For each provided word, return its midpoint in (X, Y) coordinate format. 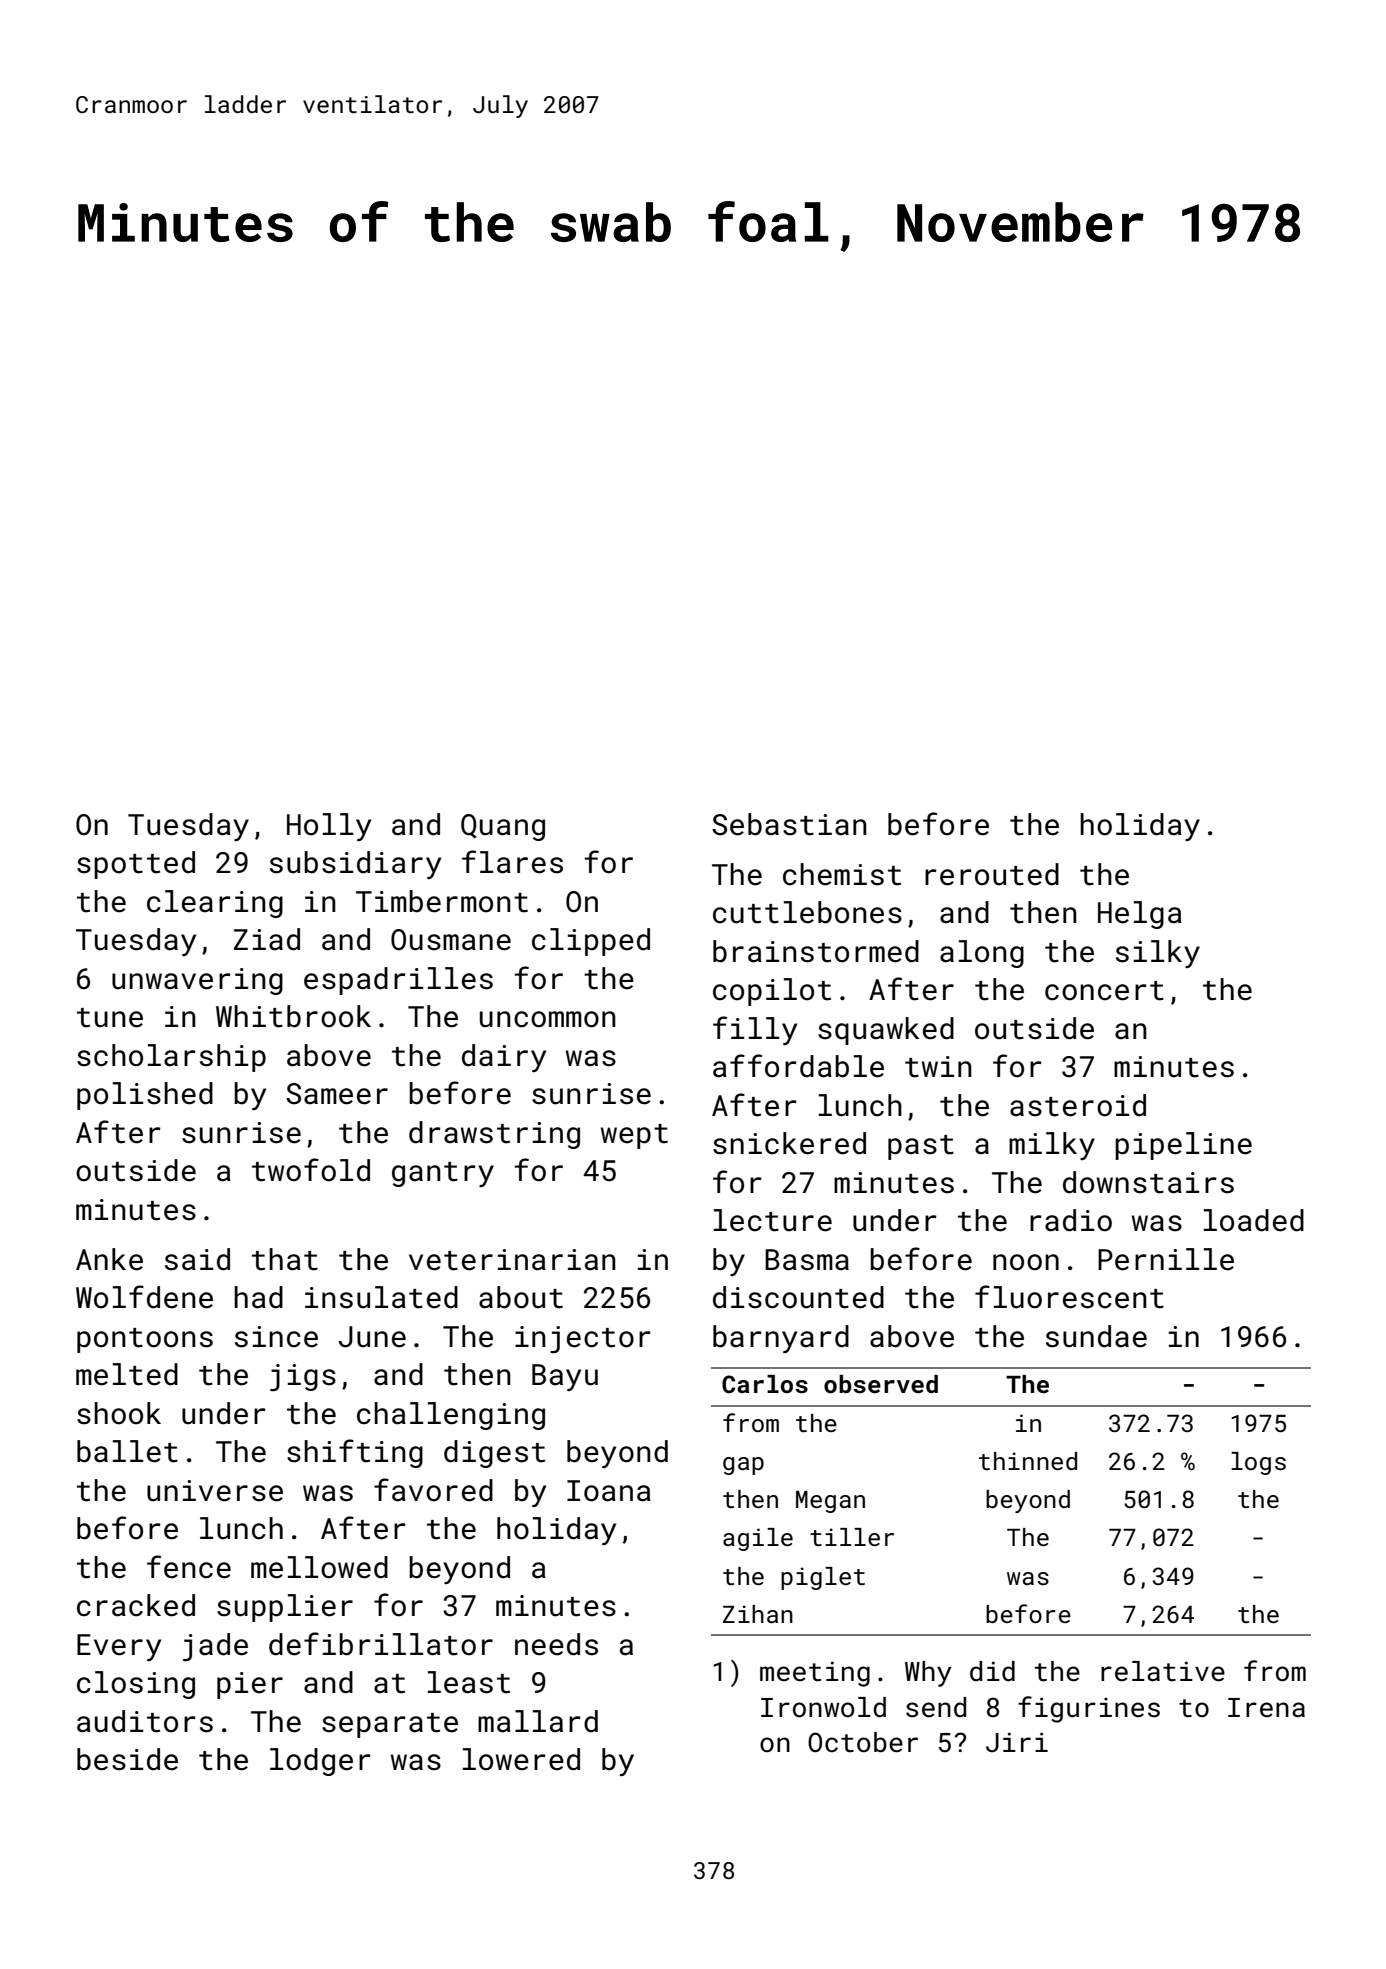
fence (189, 1567)
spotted (136, 865)
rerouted (992, 874)
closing (136, 1685)
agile (758, 1539)
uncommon (548, 1019)
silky (1158, 954)
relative (1163, 1671)
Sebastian (789, 824)
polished (145, 1096)
